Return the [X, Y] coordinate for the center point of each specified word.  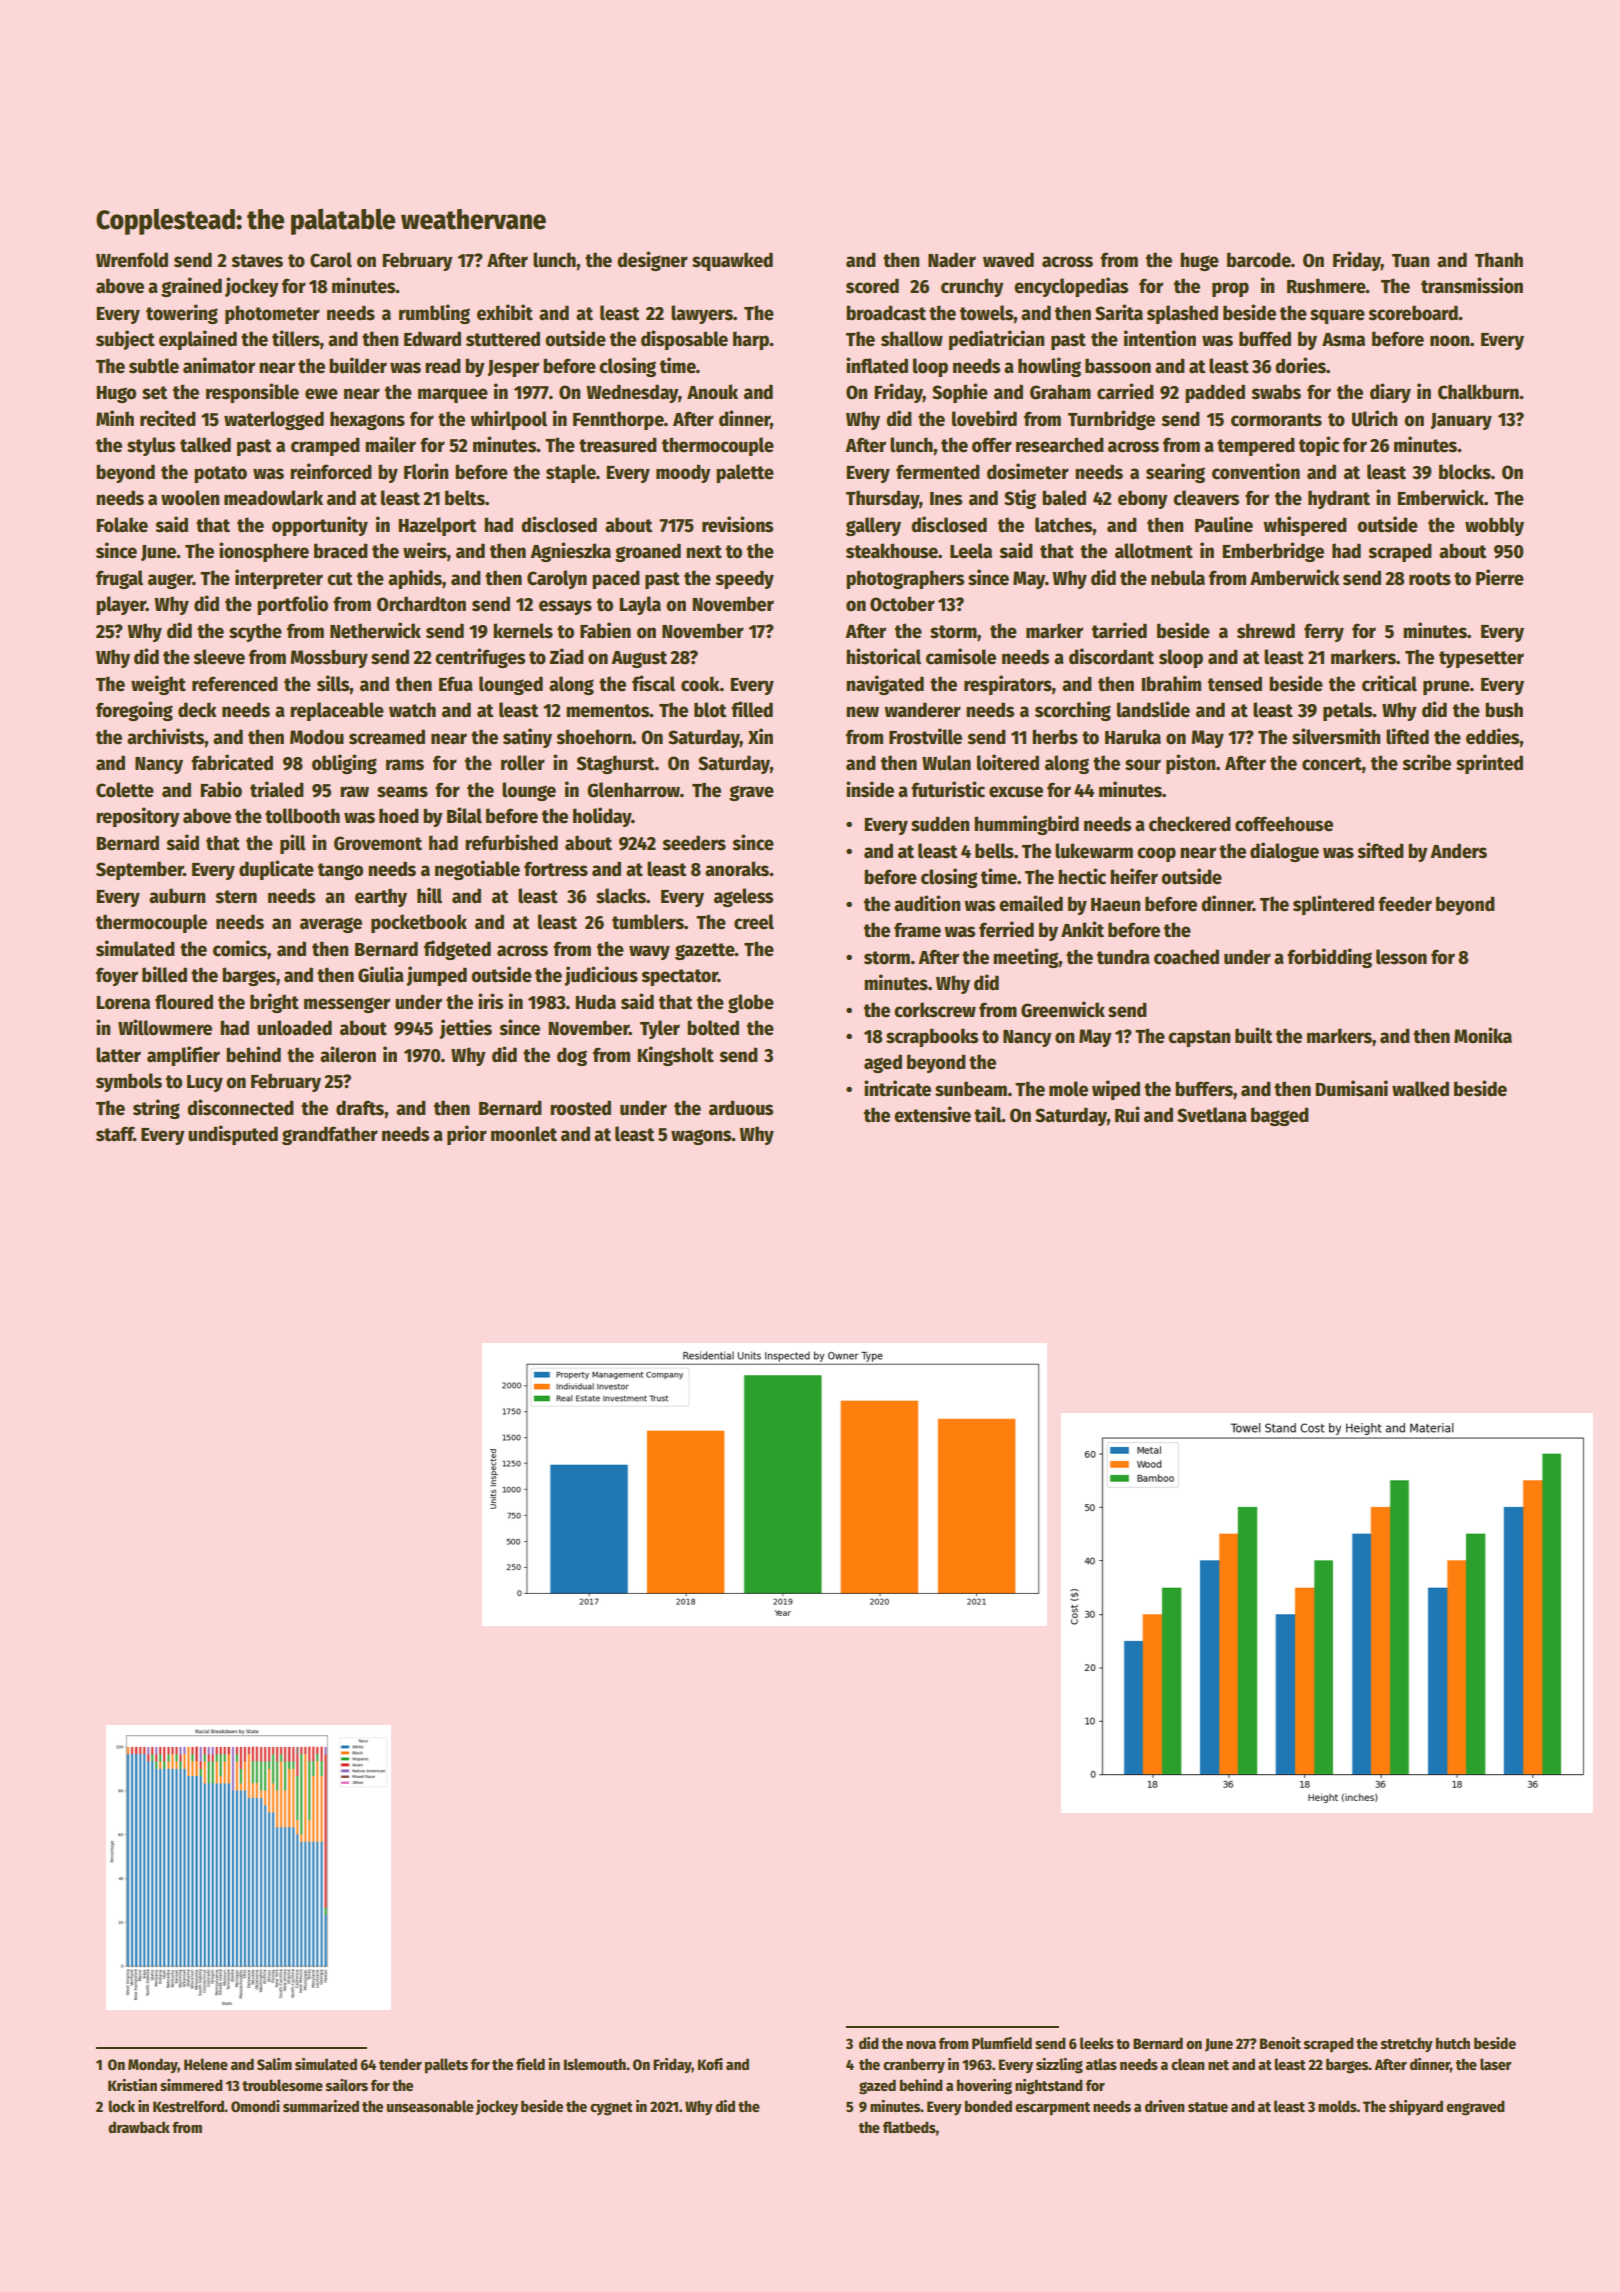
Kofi [710, 2064]
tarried [1119, 630]
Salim [274, 2064]
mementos [608, 711]
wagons [701, 1137]
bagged [1280, 1116]
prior [467, 1135]
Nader [952, 260]
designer [652, 261]
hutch [1453, 2043]
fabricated [232, 762]
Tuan [1411, 261]
